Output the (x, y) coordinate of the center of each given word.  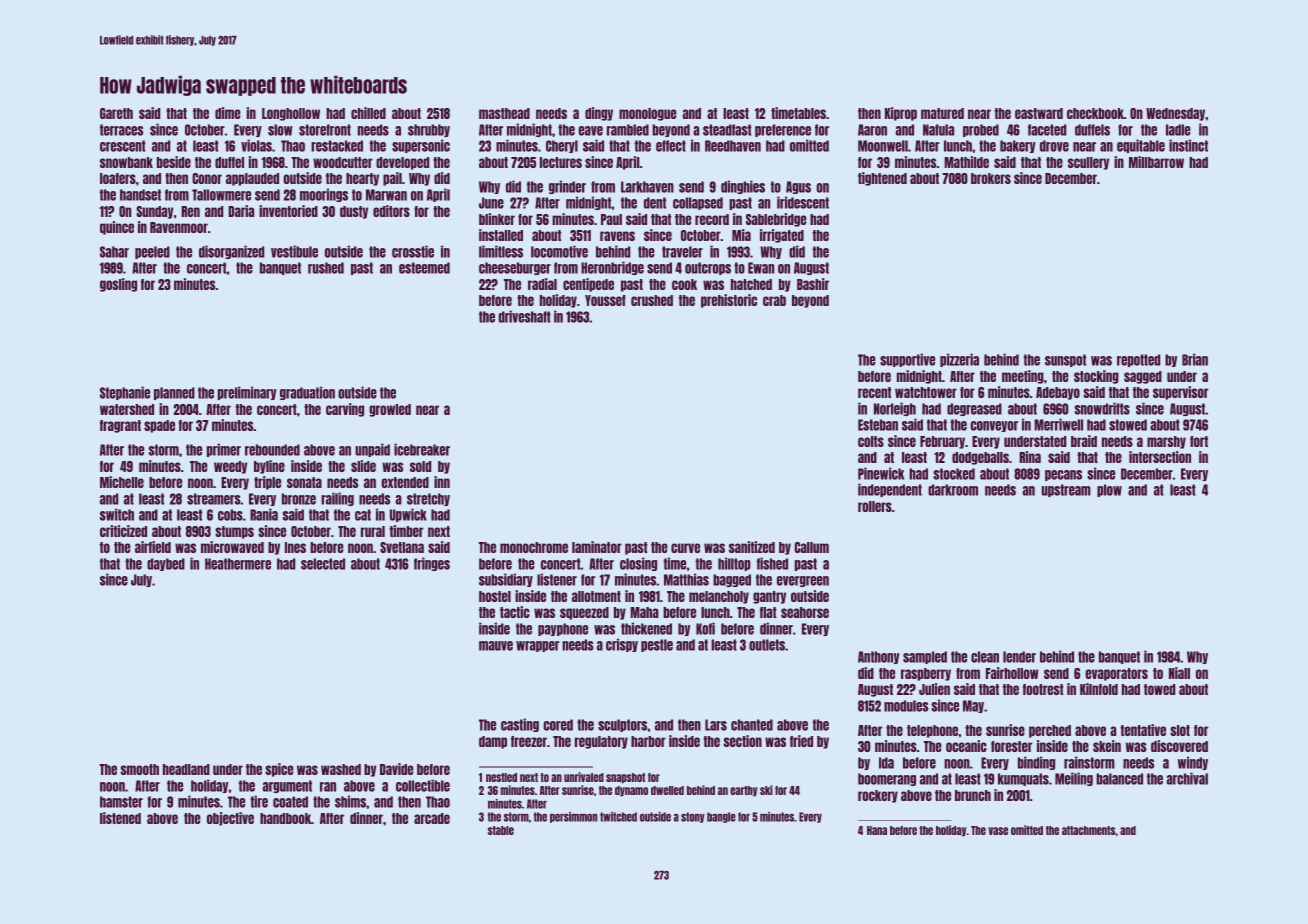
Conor (207, 178)
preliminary (247, 393)
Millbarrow (1156, 162)
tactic (515, 612)
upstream (1066, 490)
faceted (1047, 130)
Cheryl (562, 146)
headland (186, 769)
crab (774, 300)
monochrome (534, 547)
